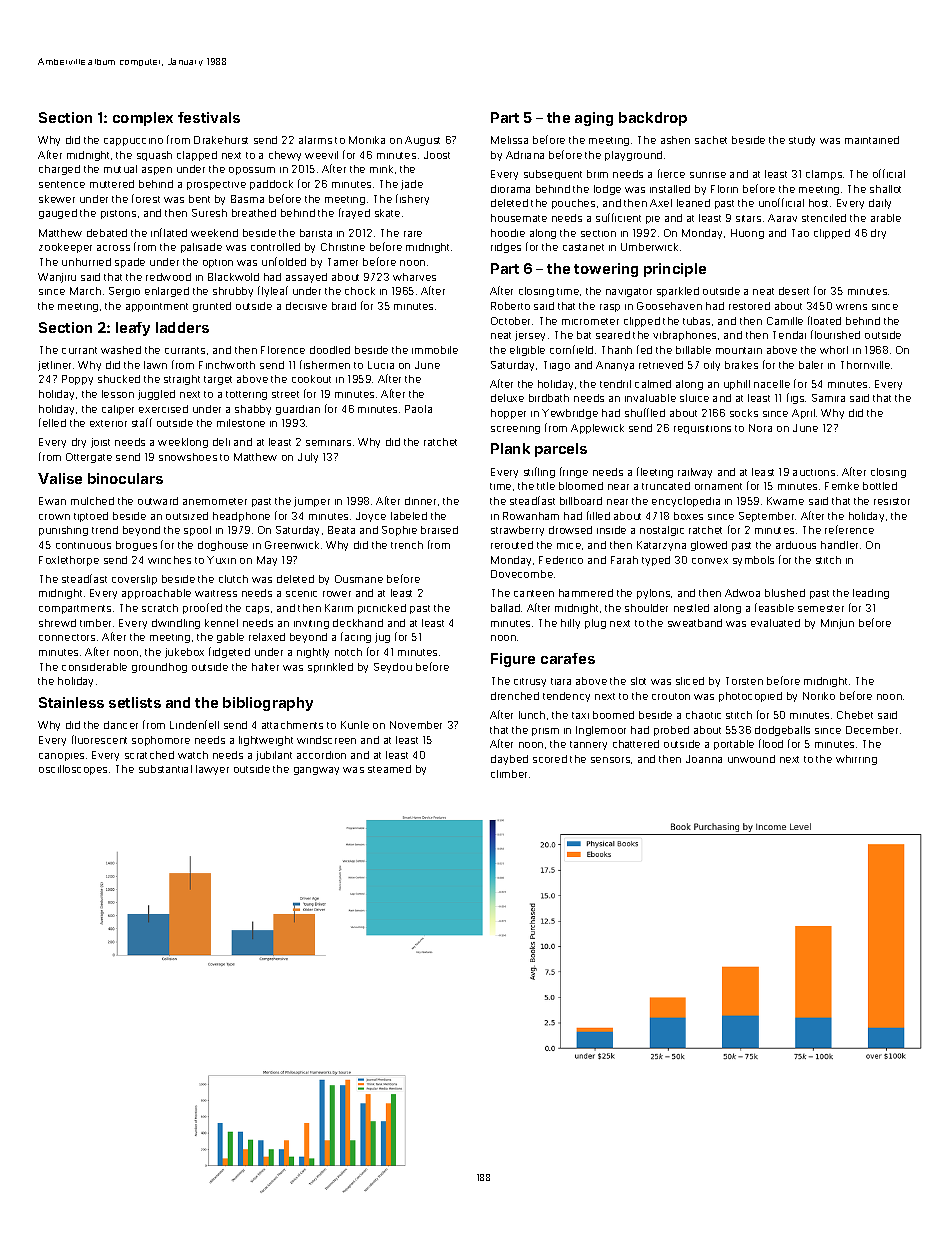 Image resolution: width=952 pixels, height=1233 pixels. I want to click on brim, so click(597, 174).
